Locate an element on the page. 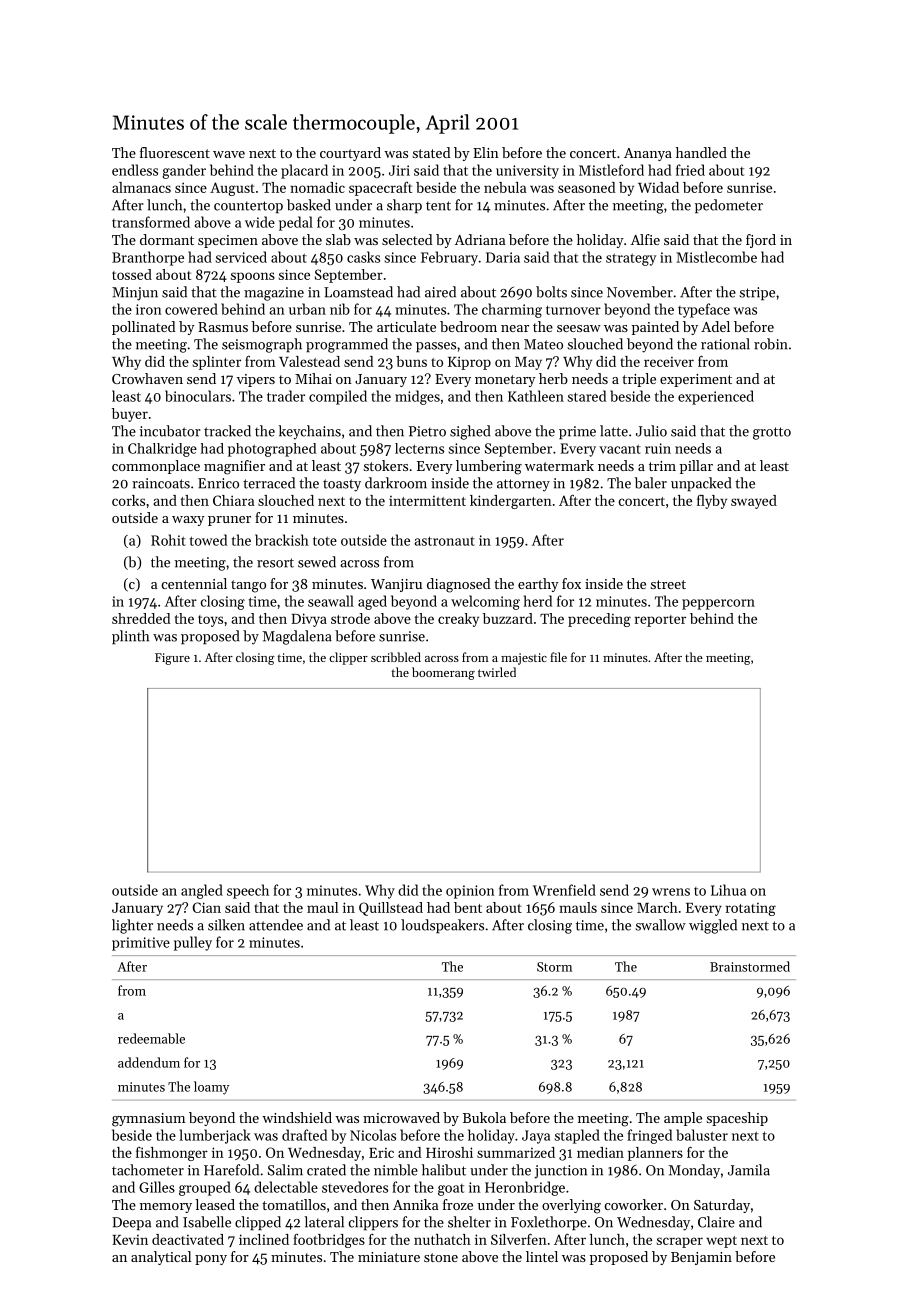 This page has height=1316, width=908. endless is located at coordinates (135, 170).
